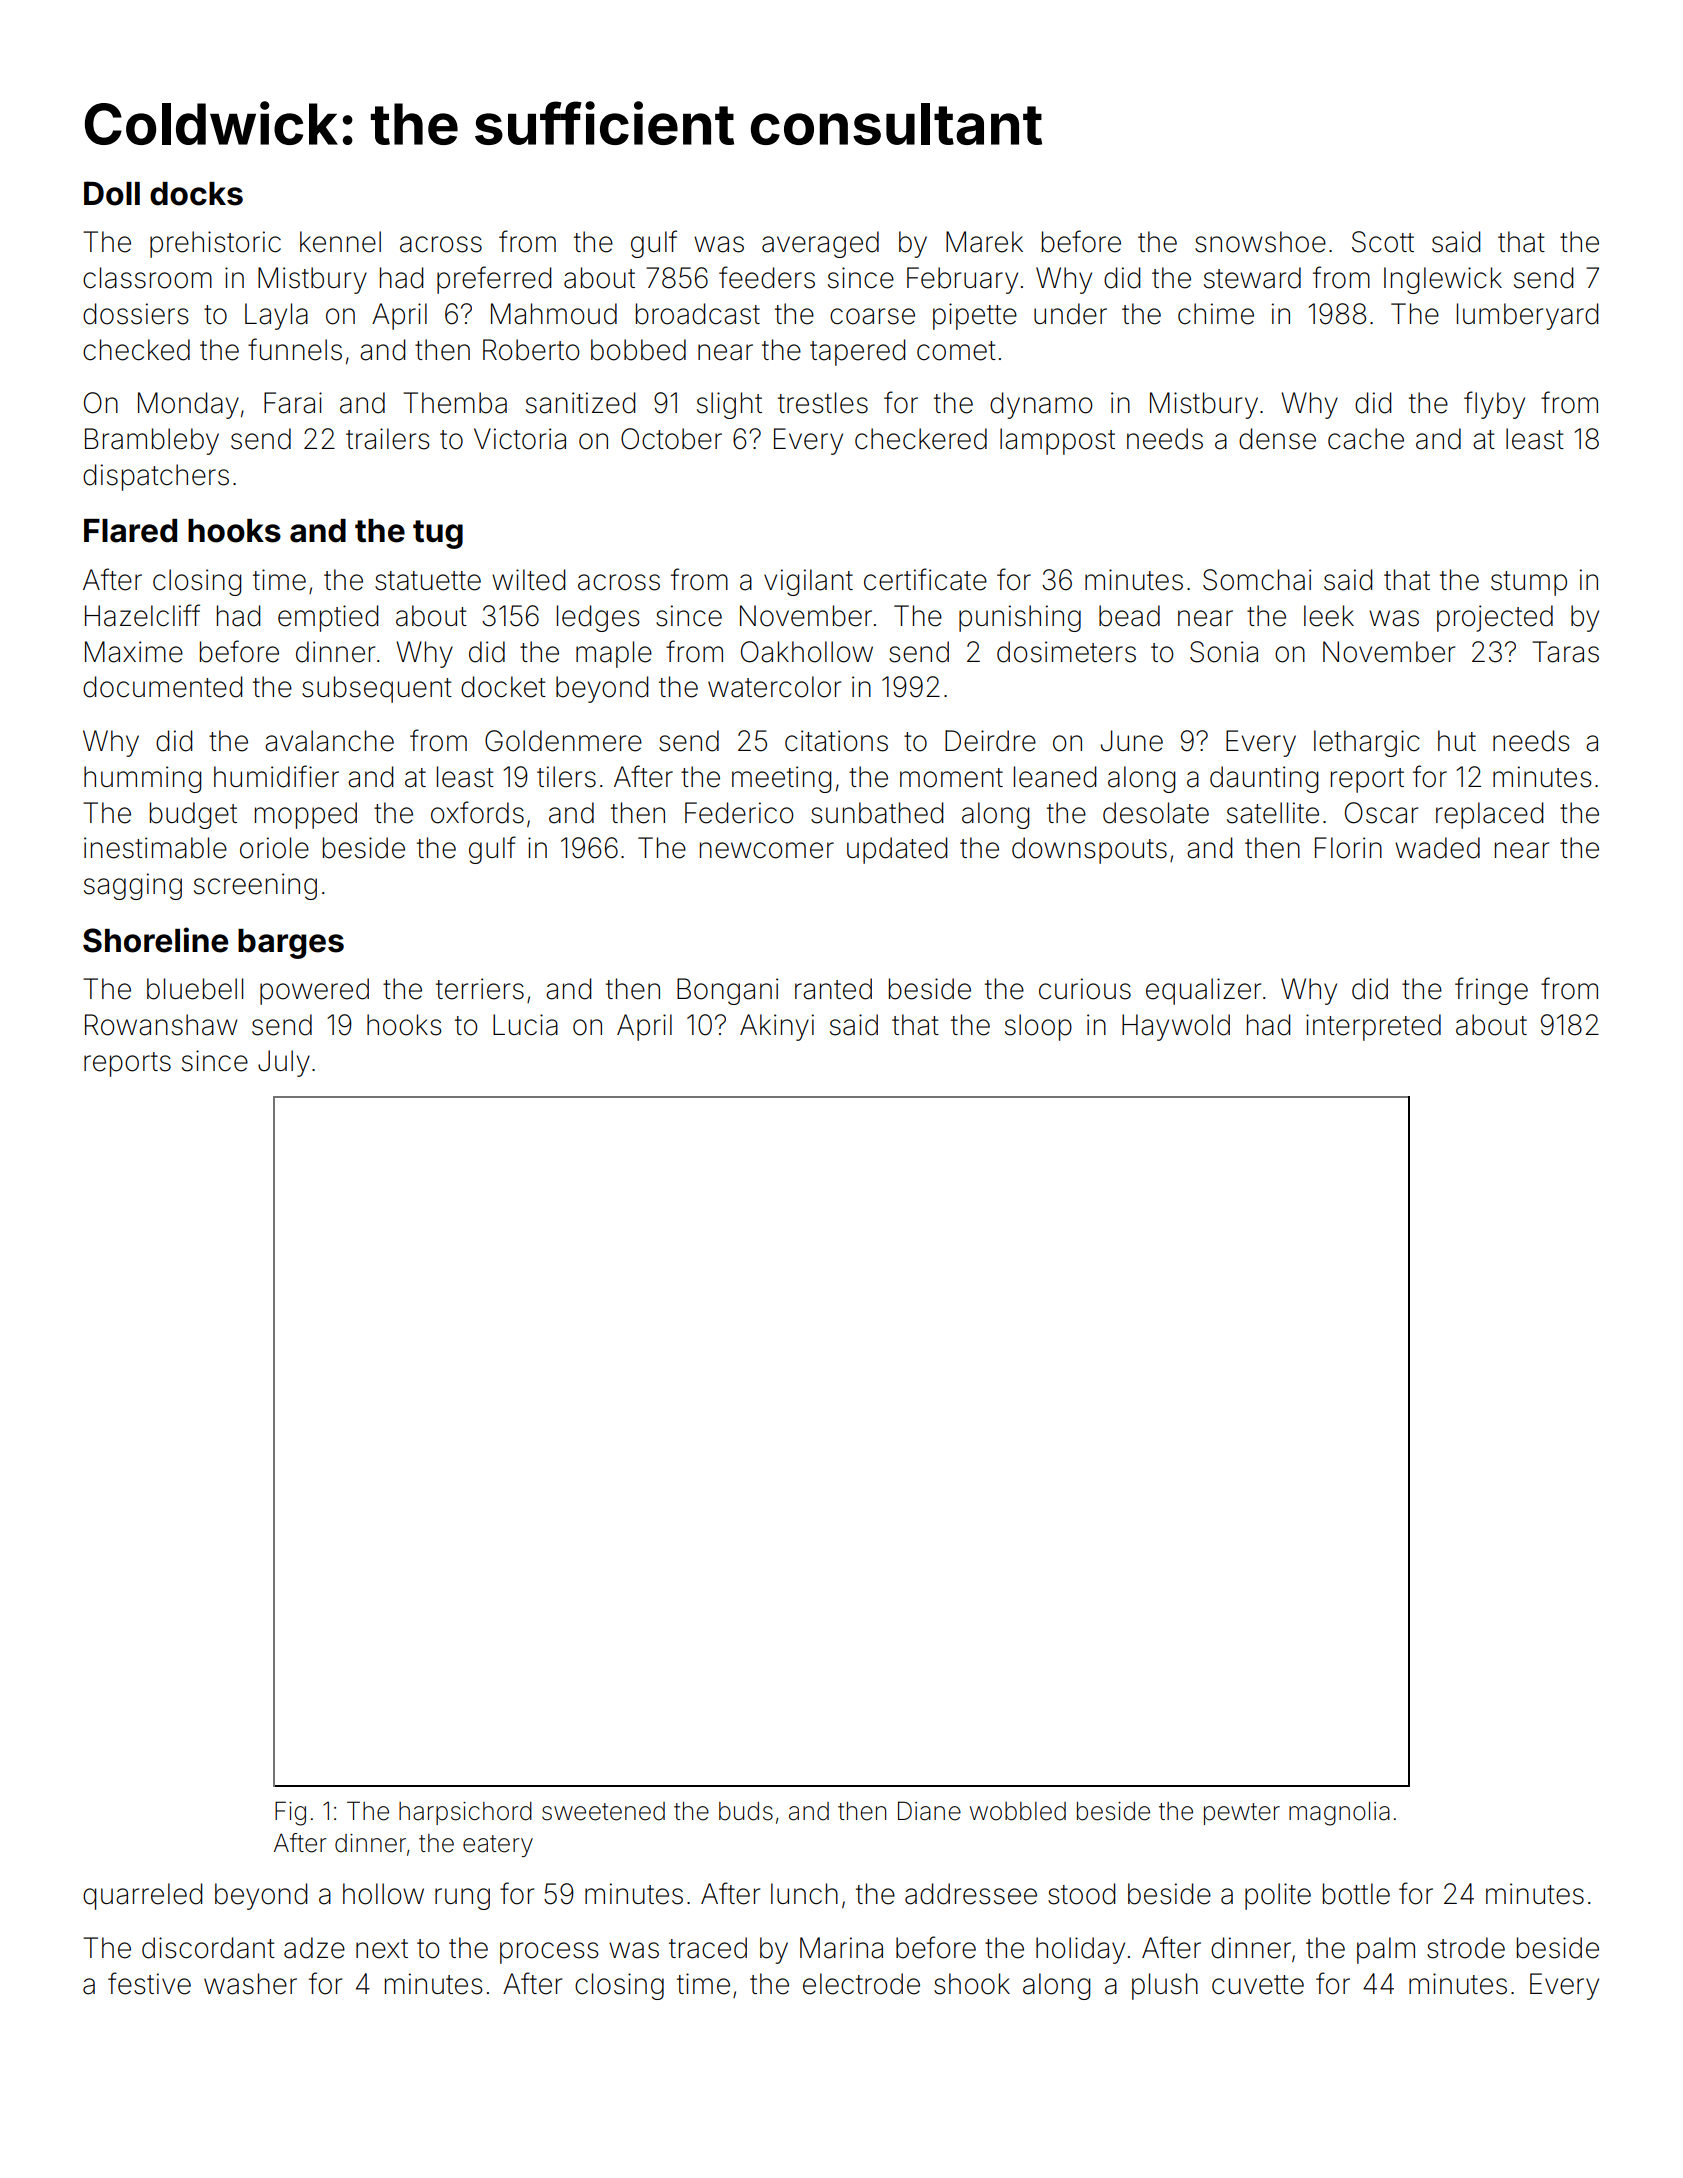 This screenshot has width=1683, height=2178. What do you see at coordinates (250, 1984) in the screenshot?
I see `washer` at bounding box center [250, 1984].
